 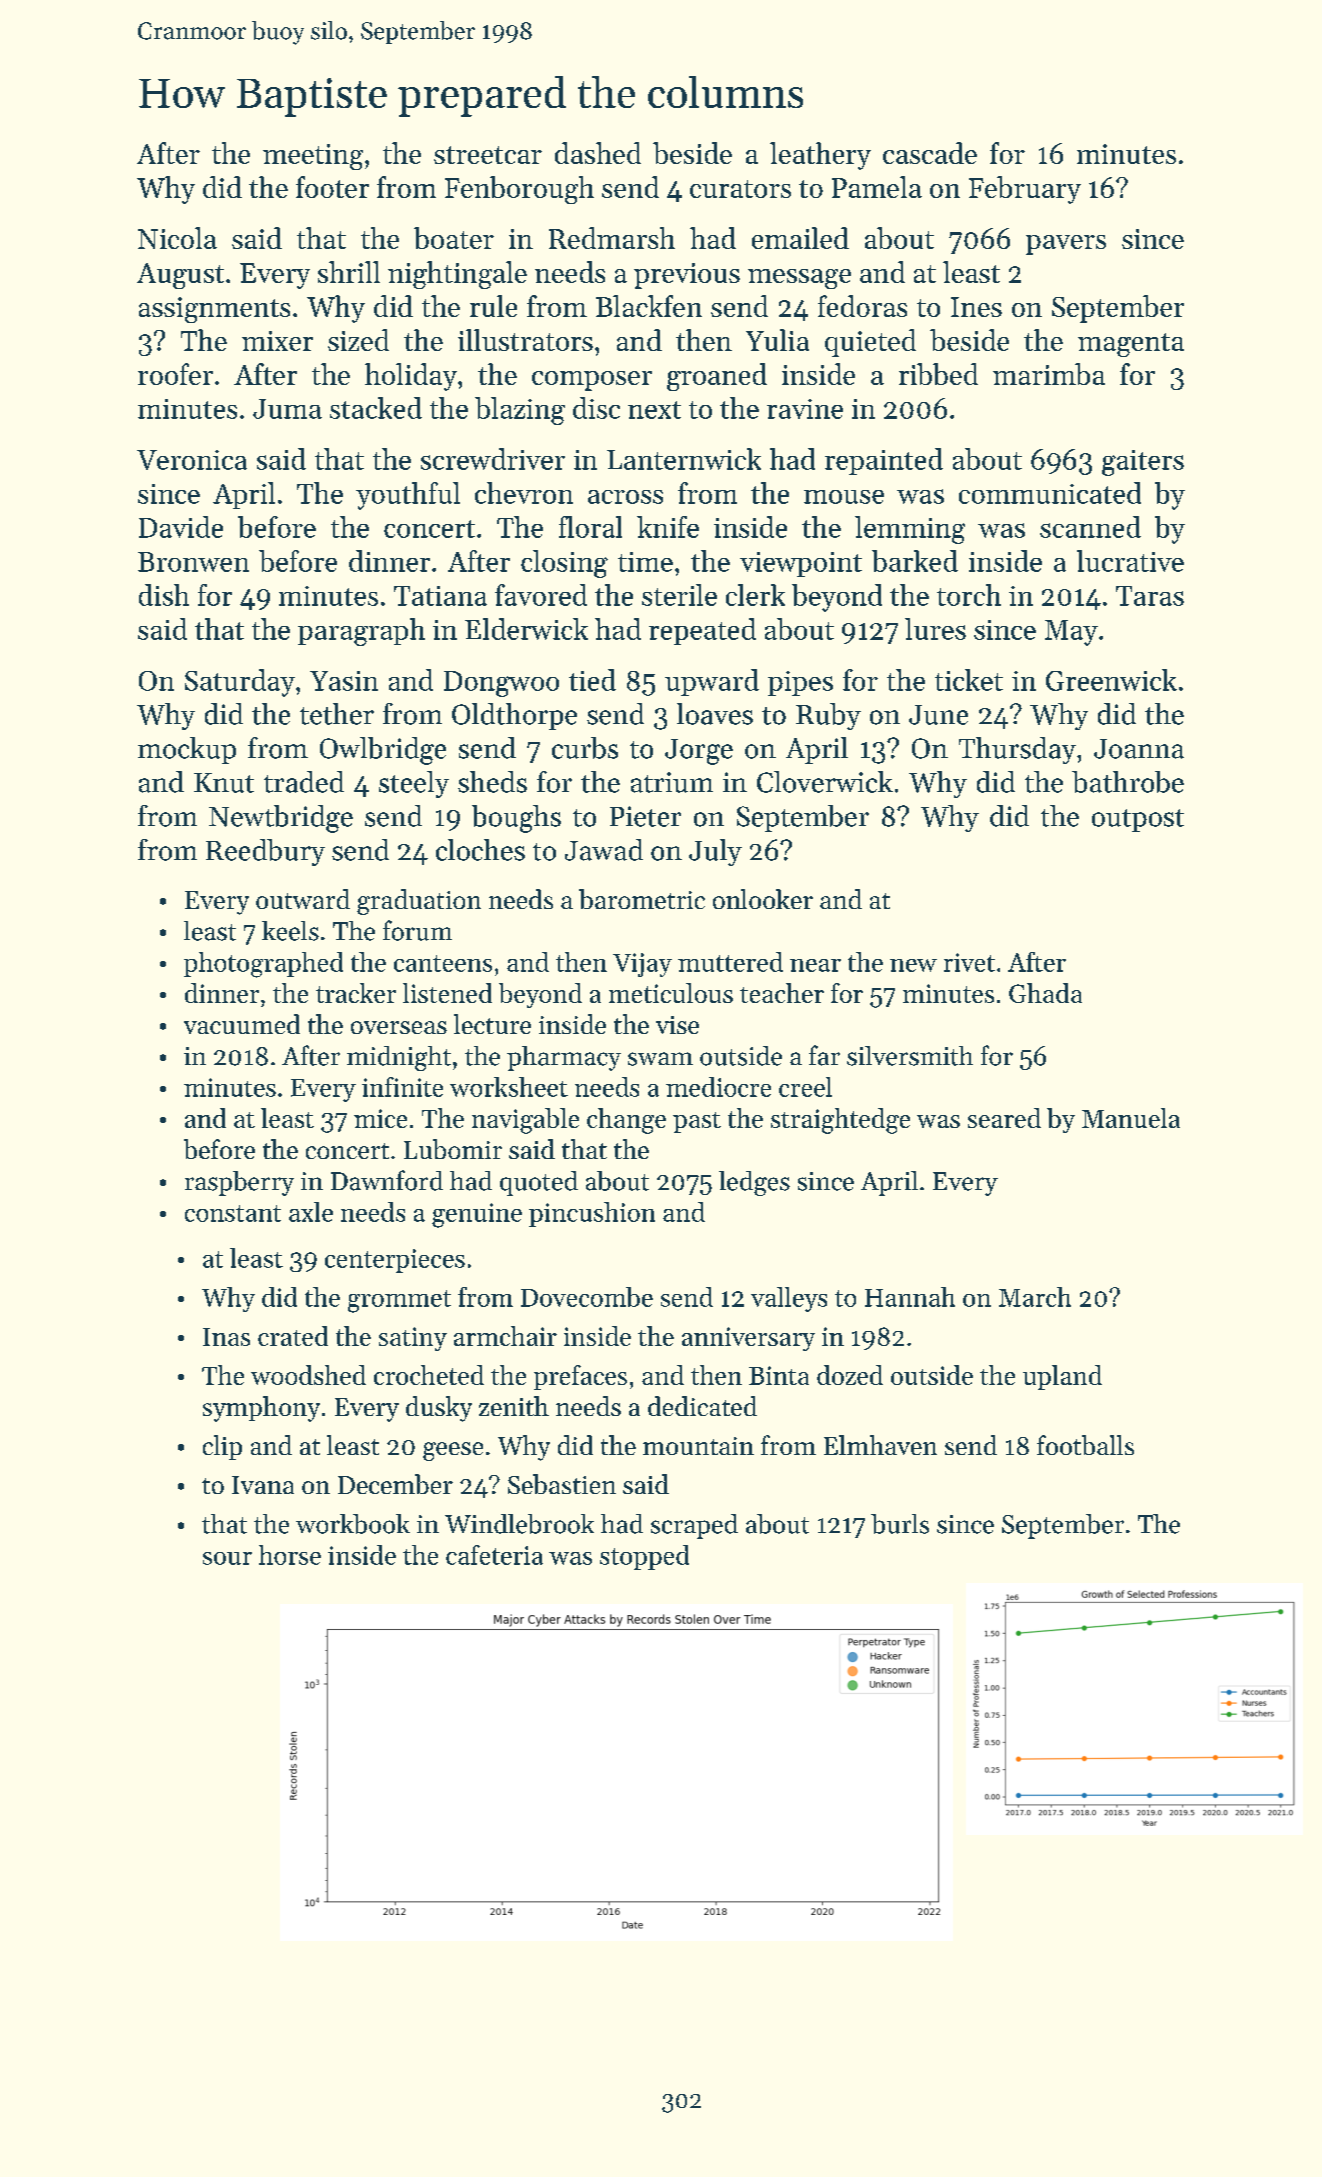 What do you see at coordinates (1050, 493) in the image?
I see `communicated` at bounding box center [1050, 493].
